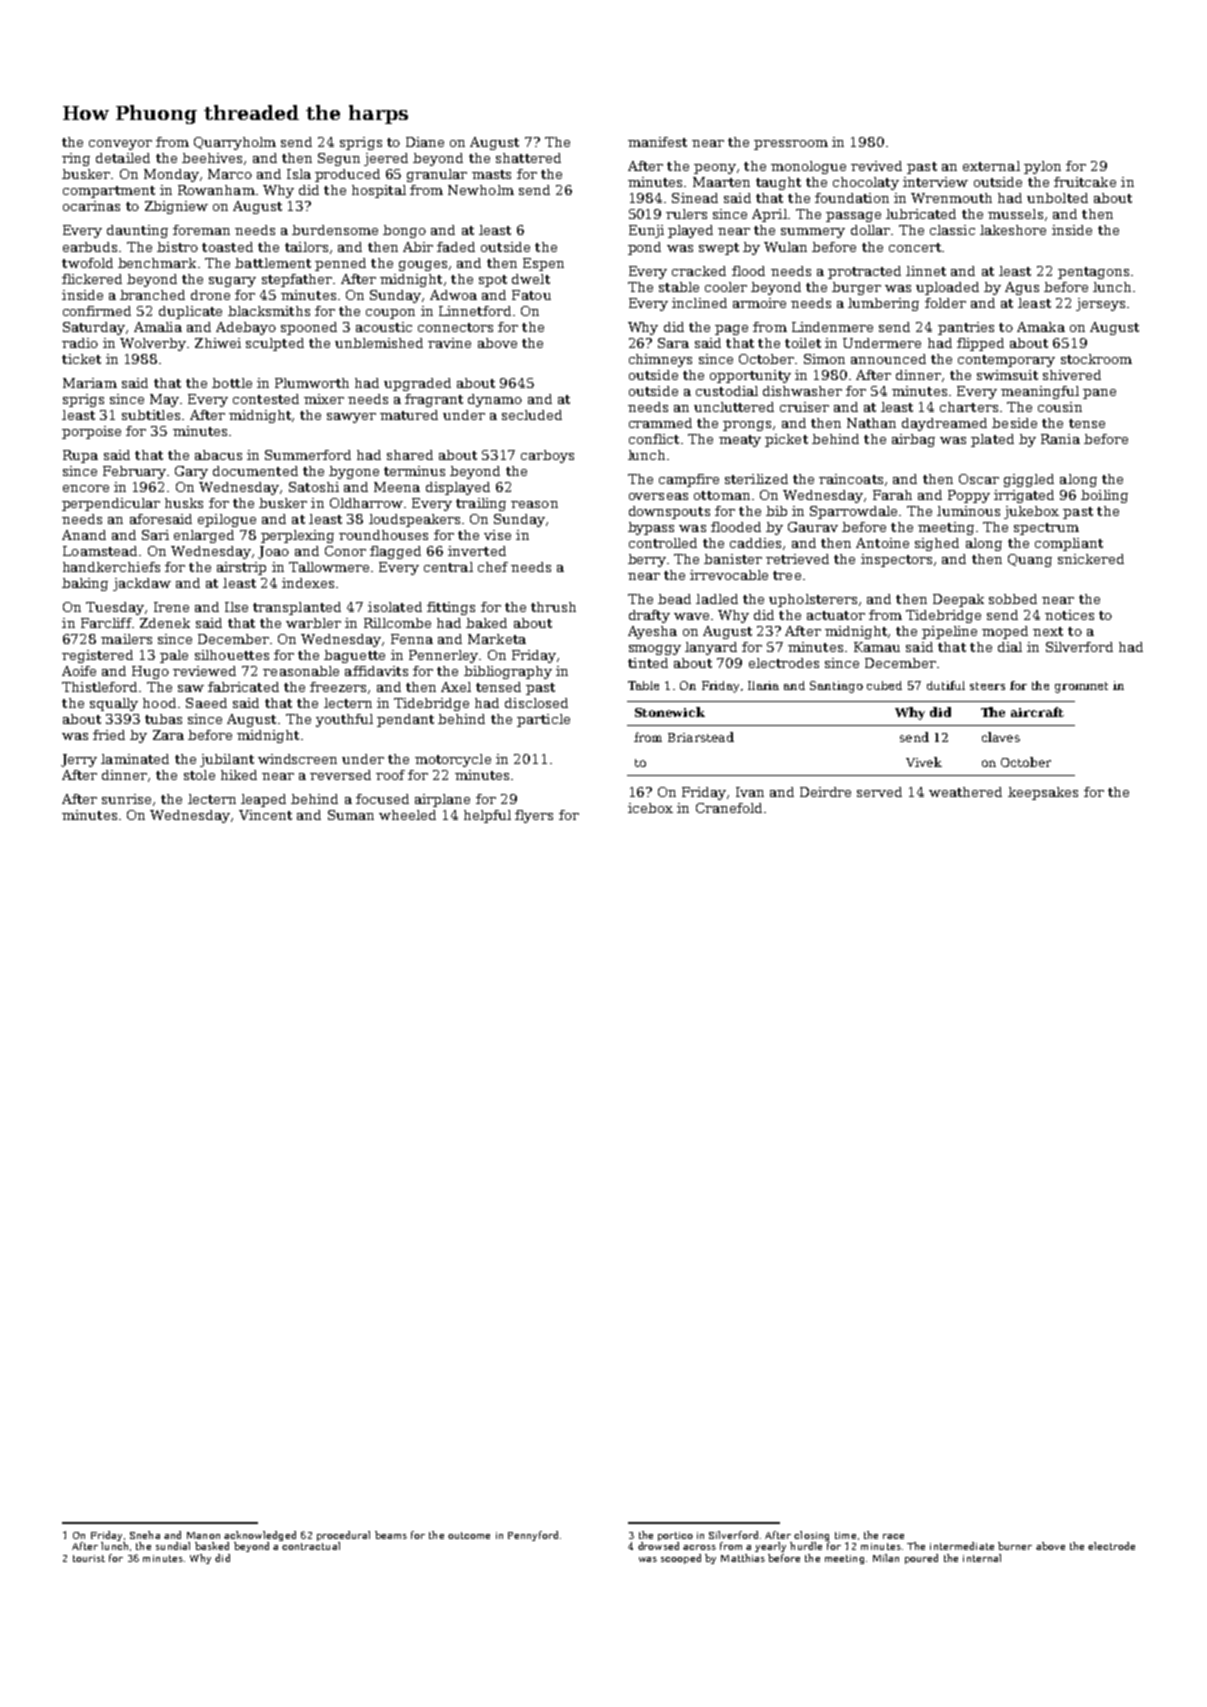 This screenshot has width=1207, height=1707. Describe the element at coordinates (212, 1546) in the screenshot. I see `basked` at that location.
